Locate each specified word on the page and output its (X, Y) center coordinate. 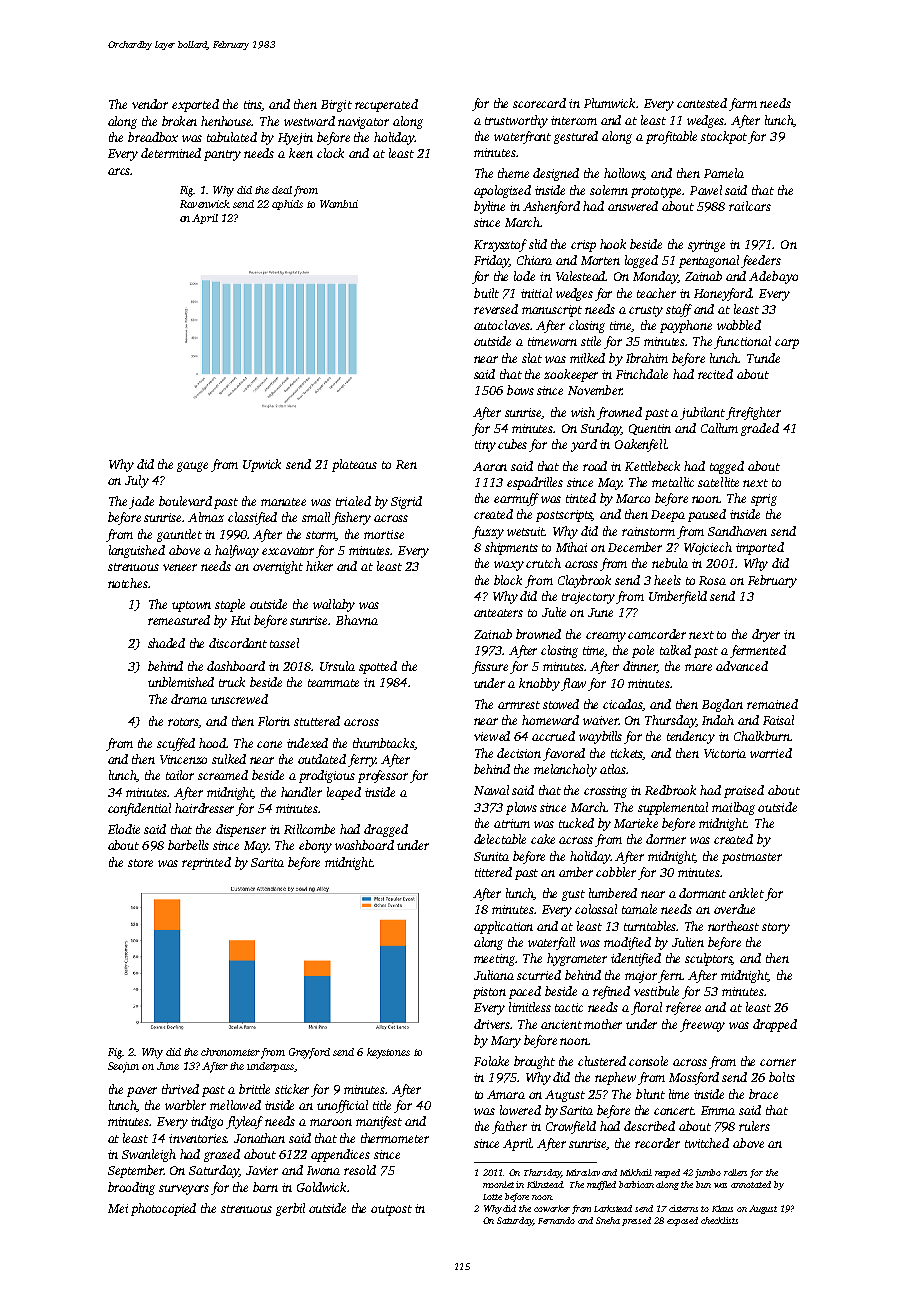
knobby (539, 684)
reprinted (206, 863)
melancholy (565, 770)
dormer (666, 839)
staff (679, 310)
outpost (391, 1210)
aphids (287, 205)
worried (771, 753)
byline (489, 207)
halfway (237, 551)
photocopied (163, 1209)
